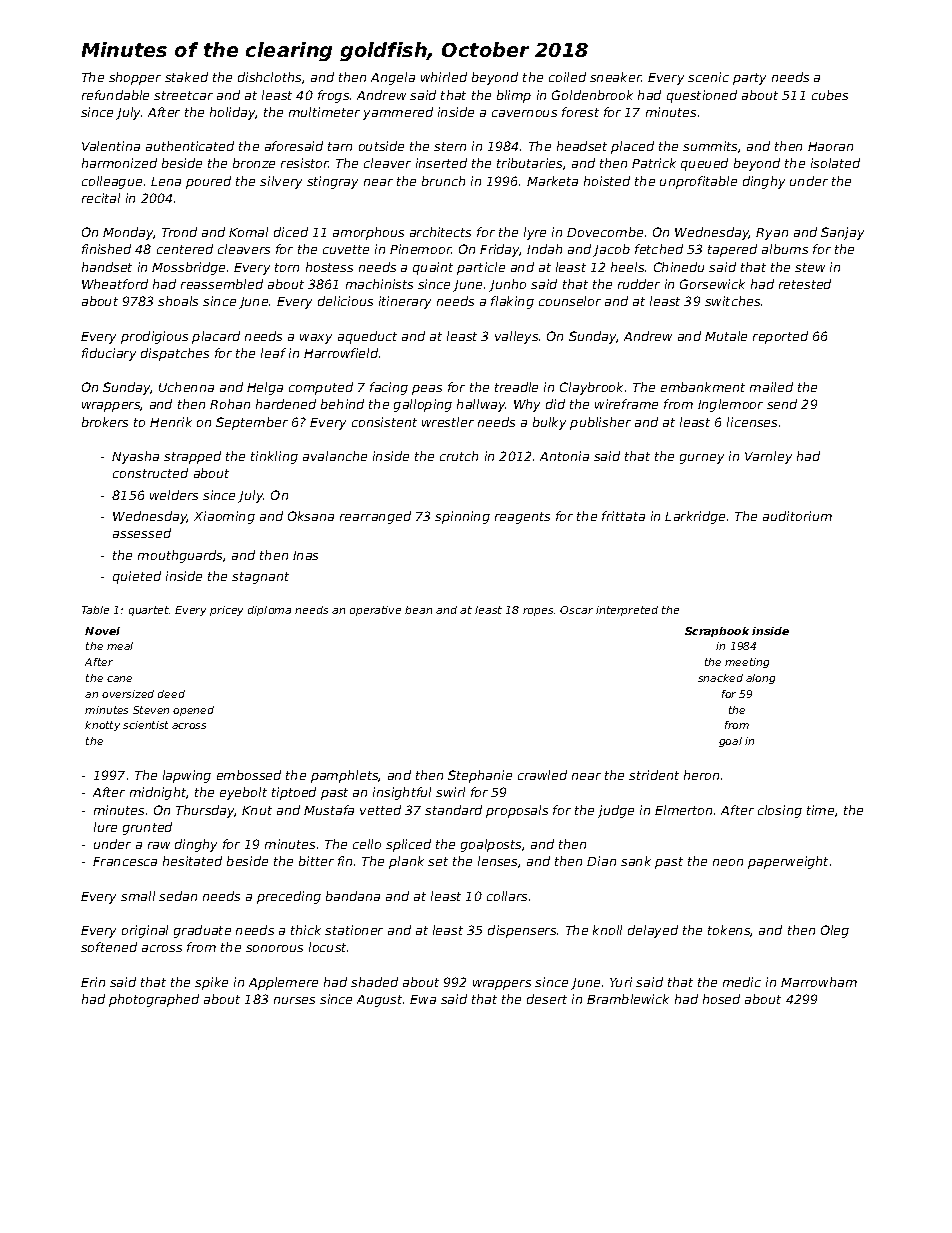 The image size is (952, 1233). What do you see at coordinates (444, 77) in the document?
I see `whirled` at bounding box center [444, 77].
